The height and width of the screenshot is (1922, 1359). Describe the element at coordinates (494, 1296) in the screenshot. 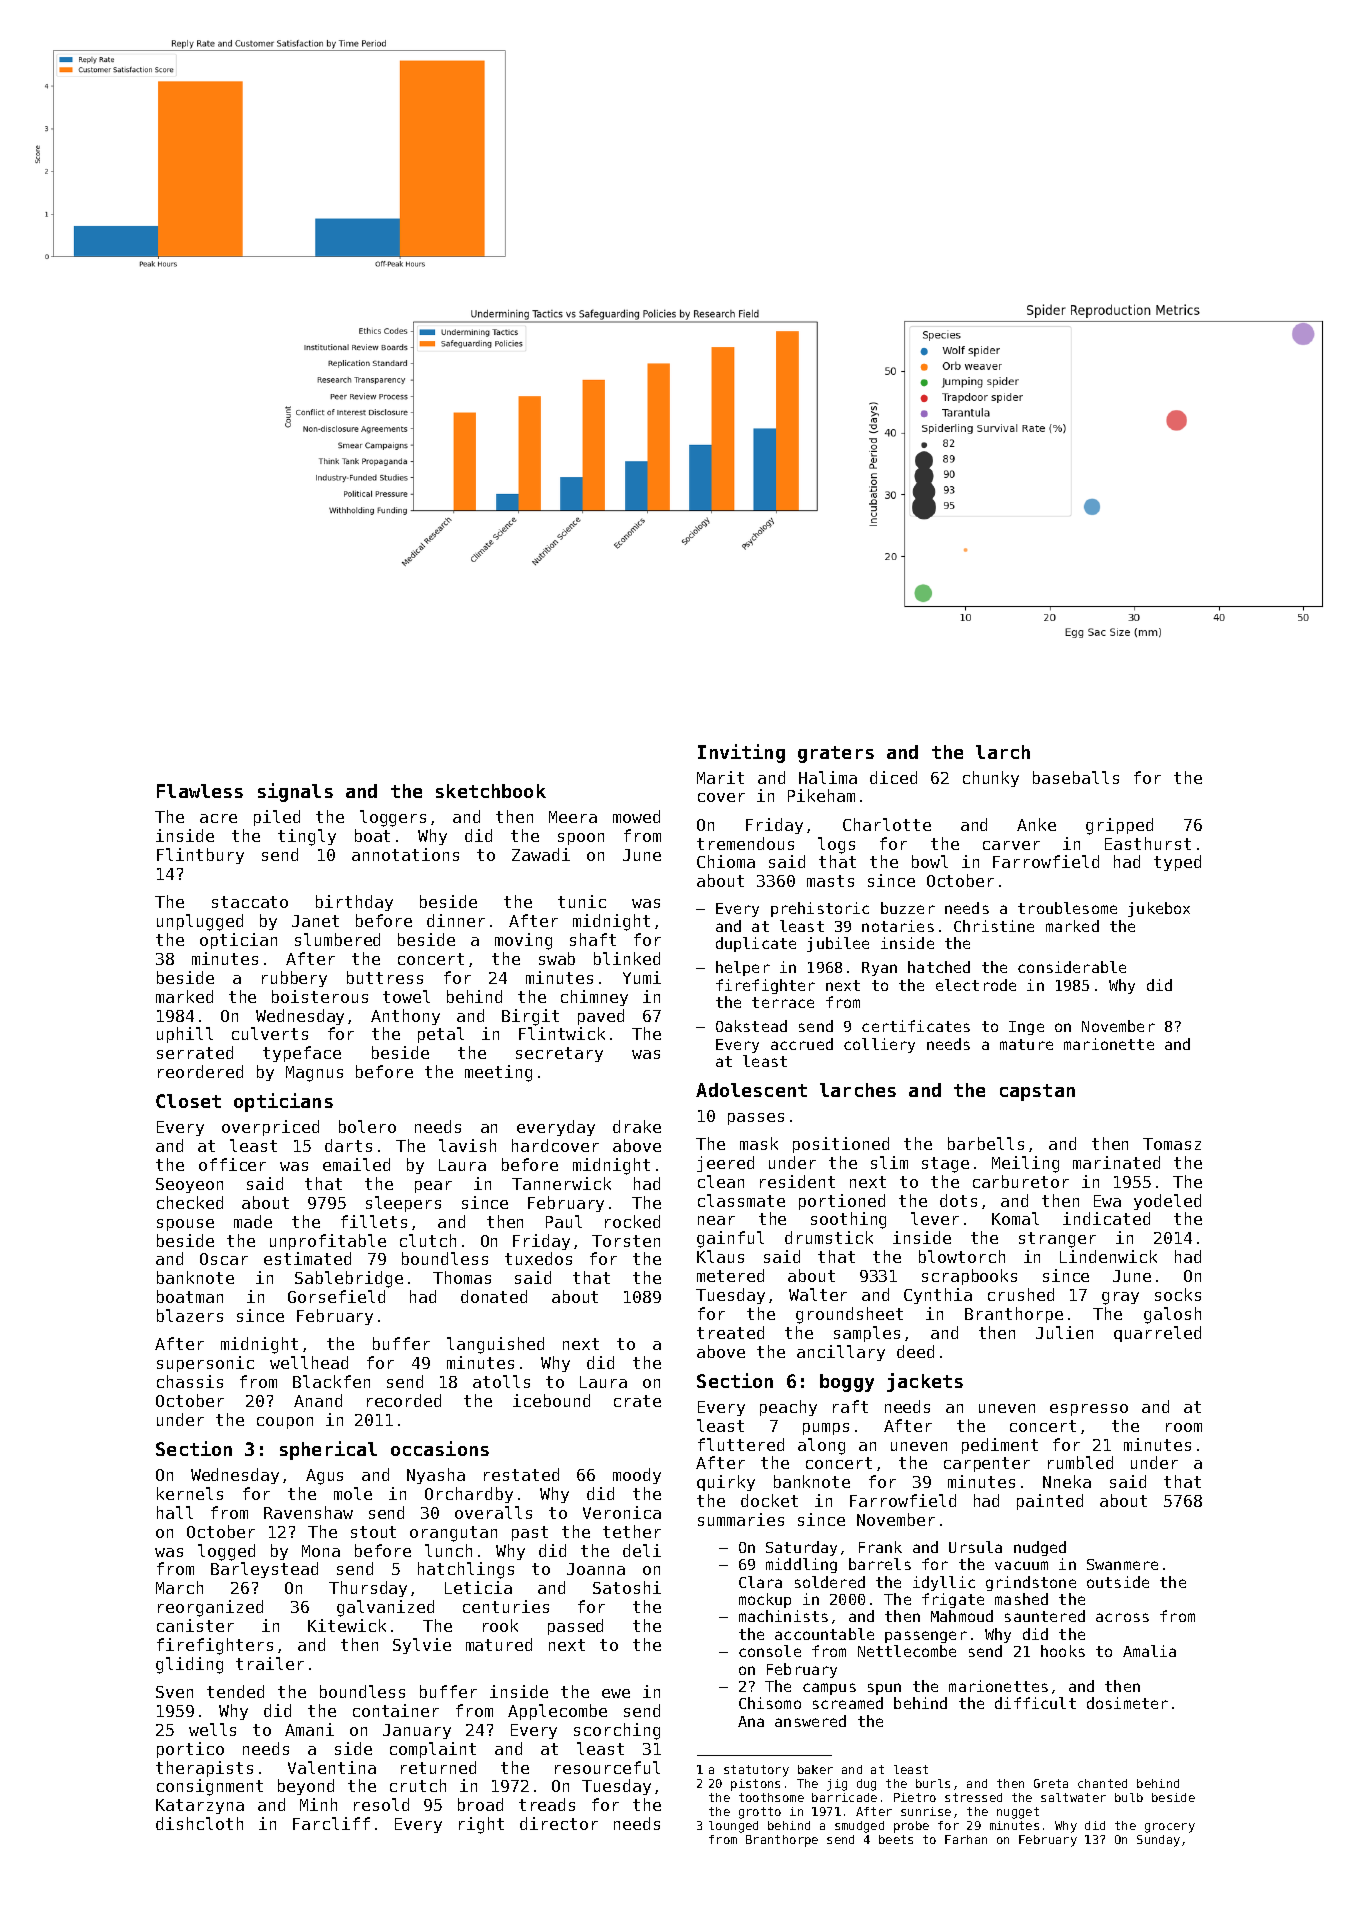

I see `donated` at that location.
